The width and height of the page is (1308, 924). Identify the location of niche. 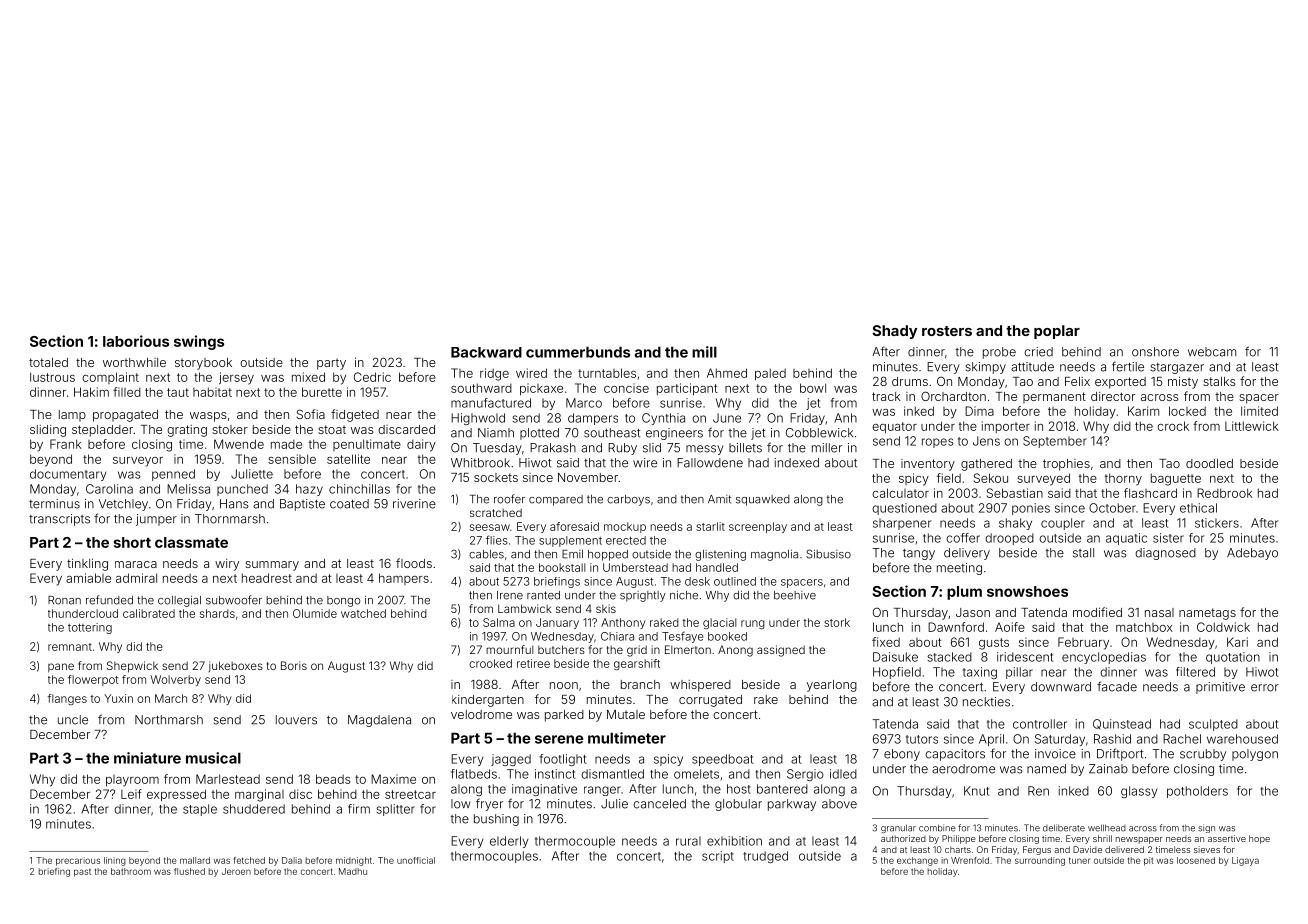
(684, 595).
